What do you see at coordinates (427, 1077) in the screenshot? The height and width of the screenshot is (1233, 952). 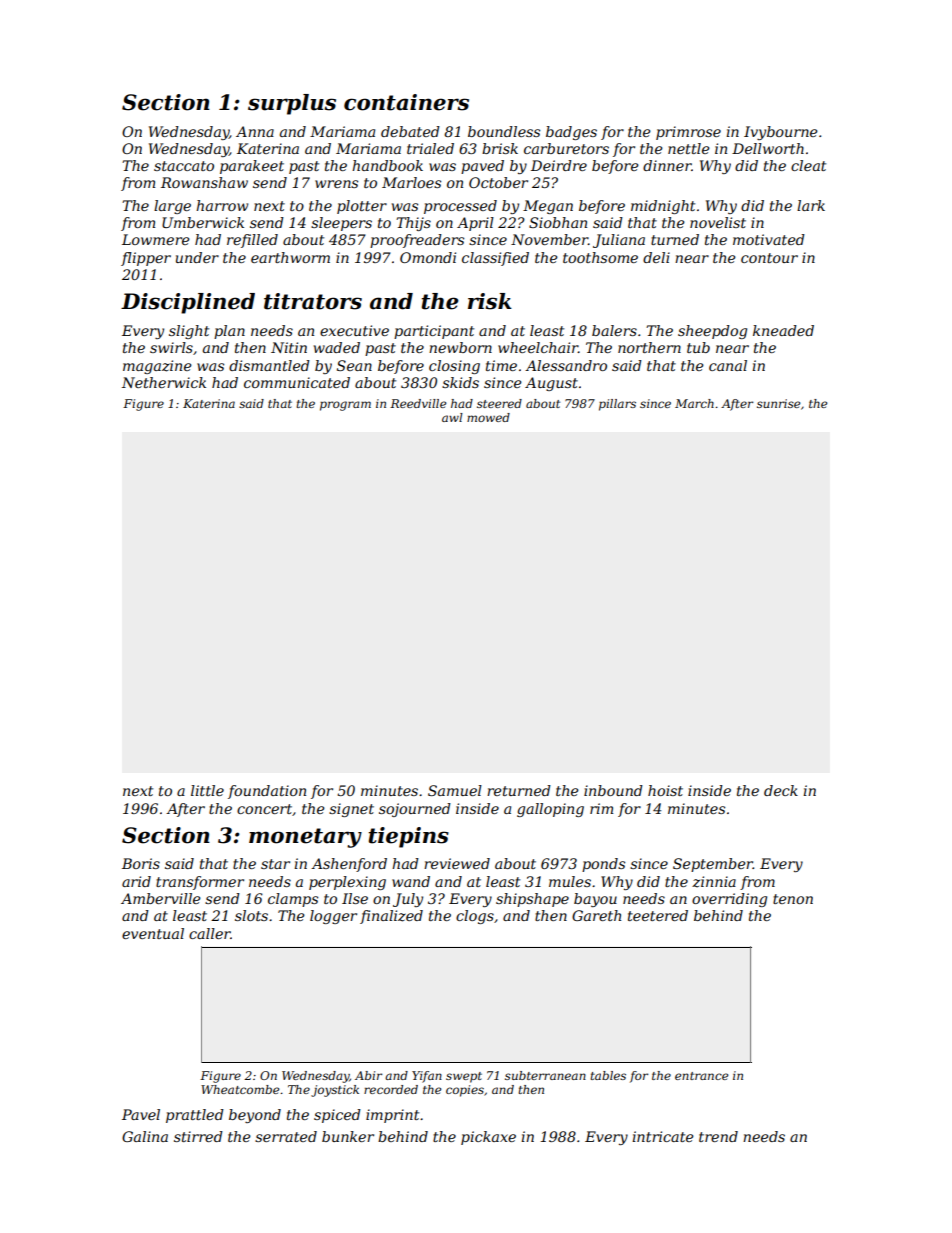 I see `Yifan` at bounding box center [427, 1077].
